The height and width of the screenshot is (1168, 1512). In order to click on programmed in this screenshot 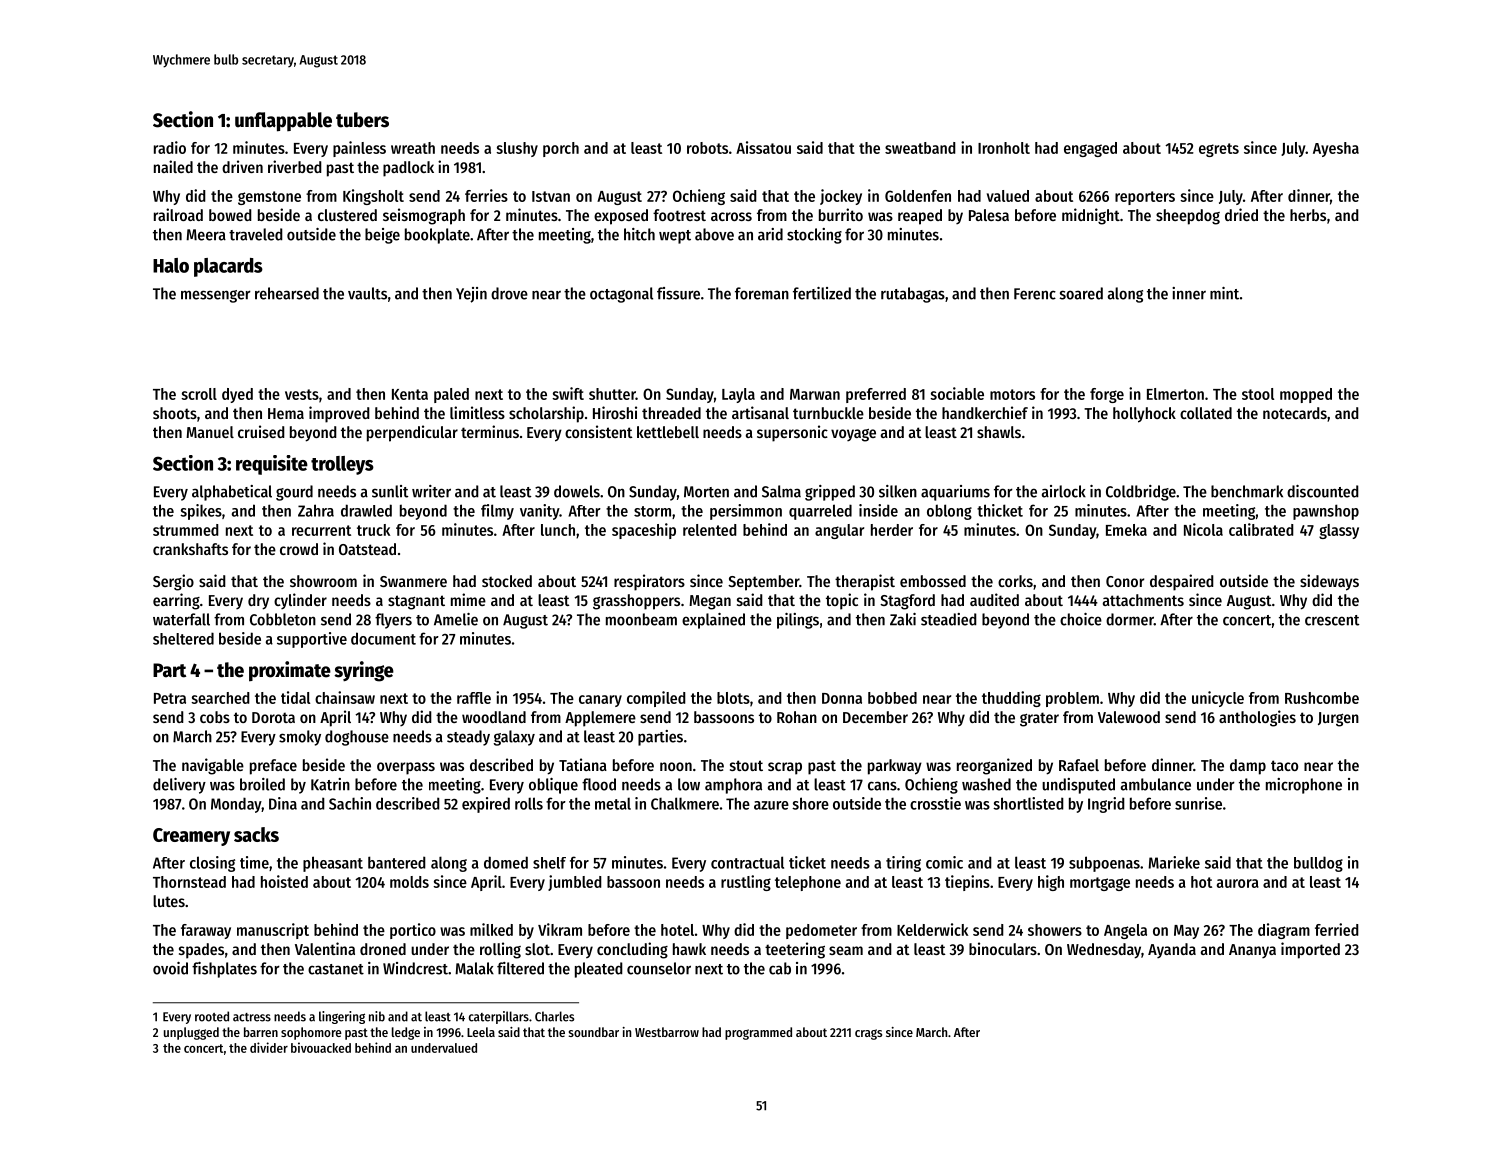, I will do `click(758, 1033)`.
